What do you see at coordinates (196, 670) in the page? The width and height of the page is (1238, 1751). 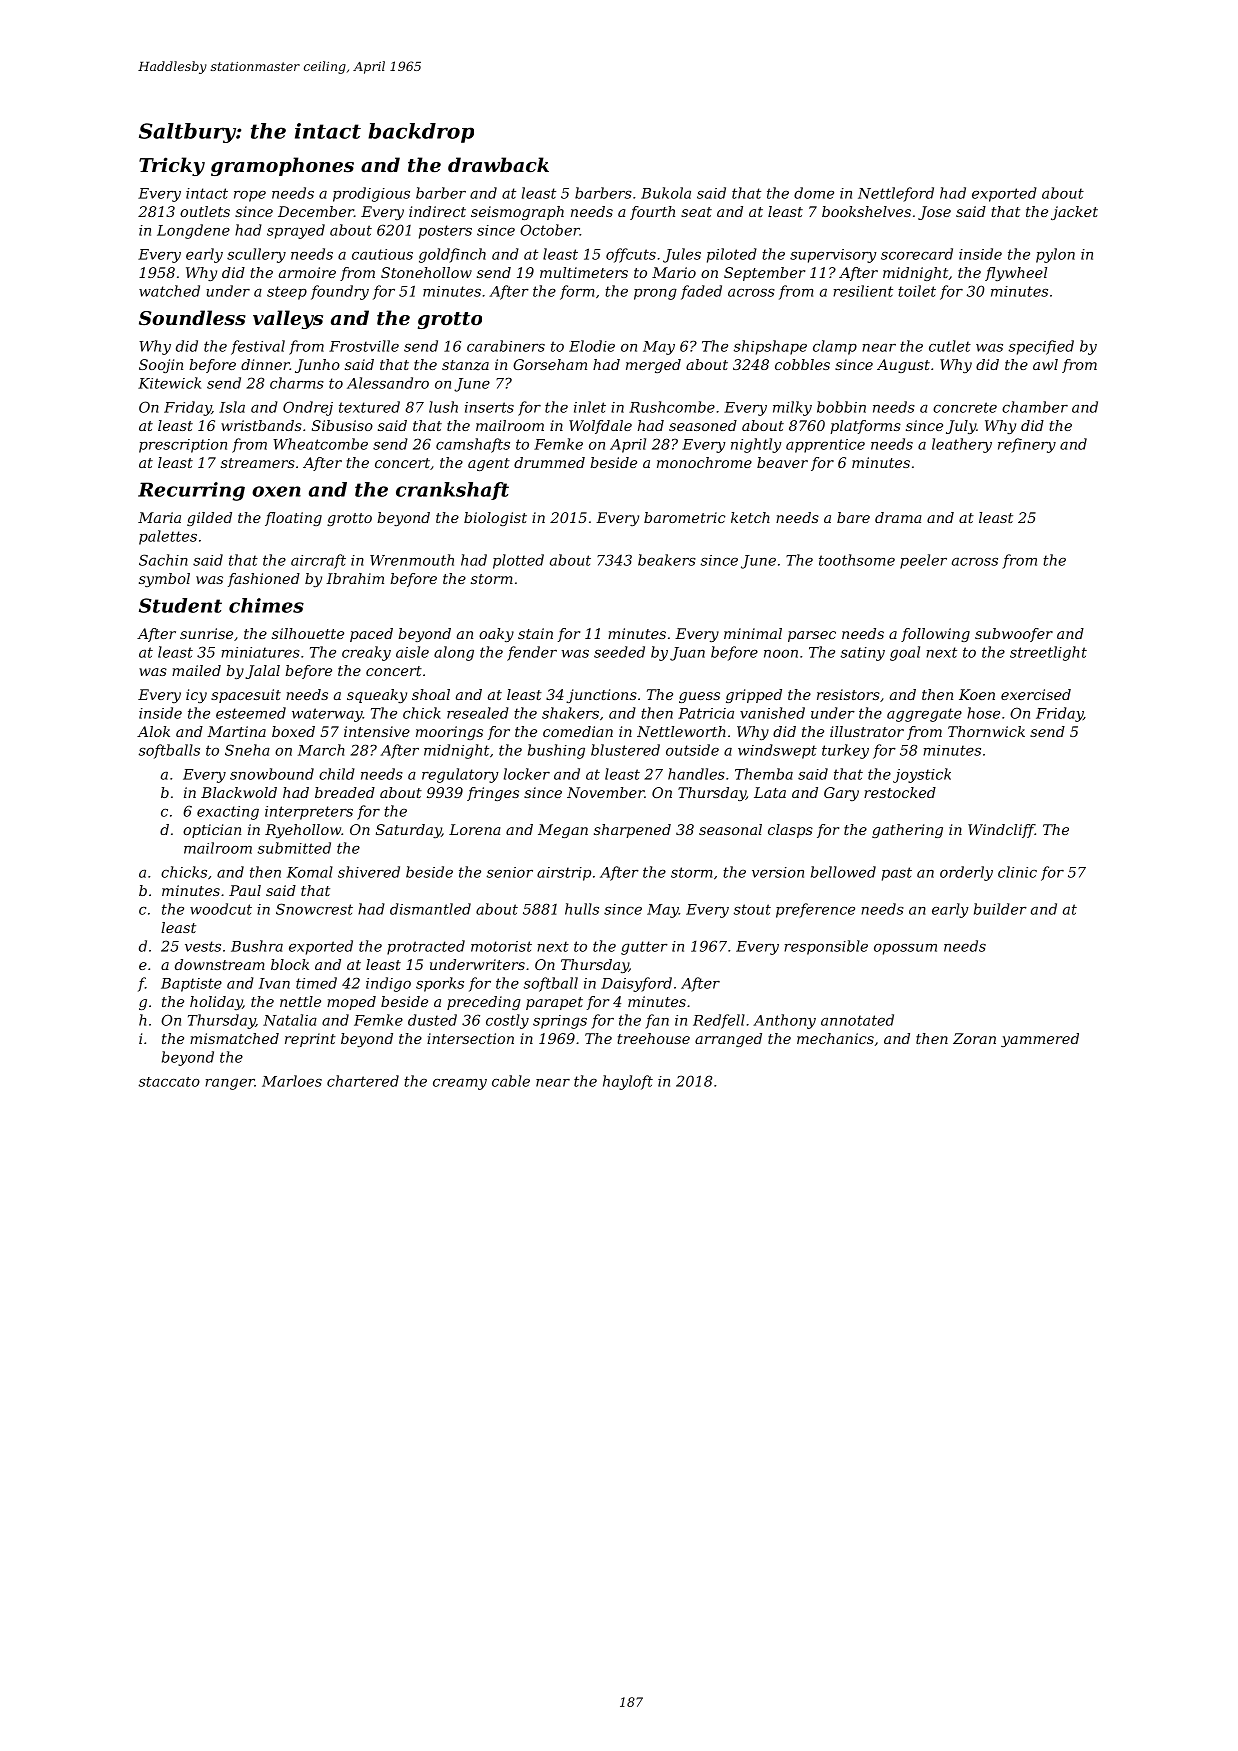 I see `mailed` at bounding box center [196, 670].
